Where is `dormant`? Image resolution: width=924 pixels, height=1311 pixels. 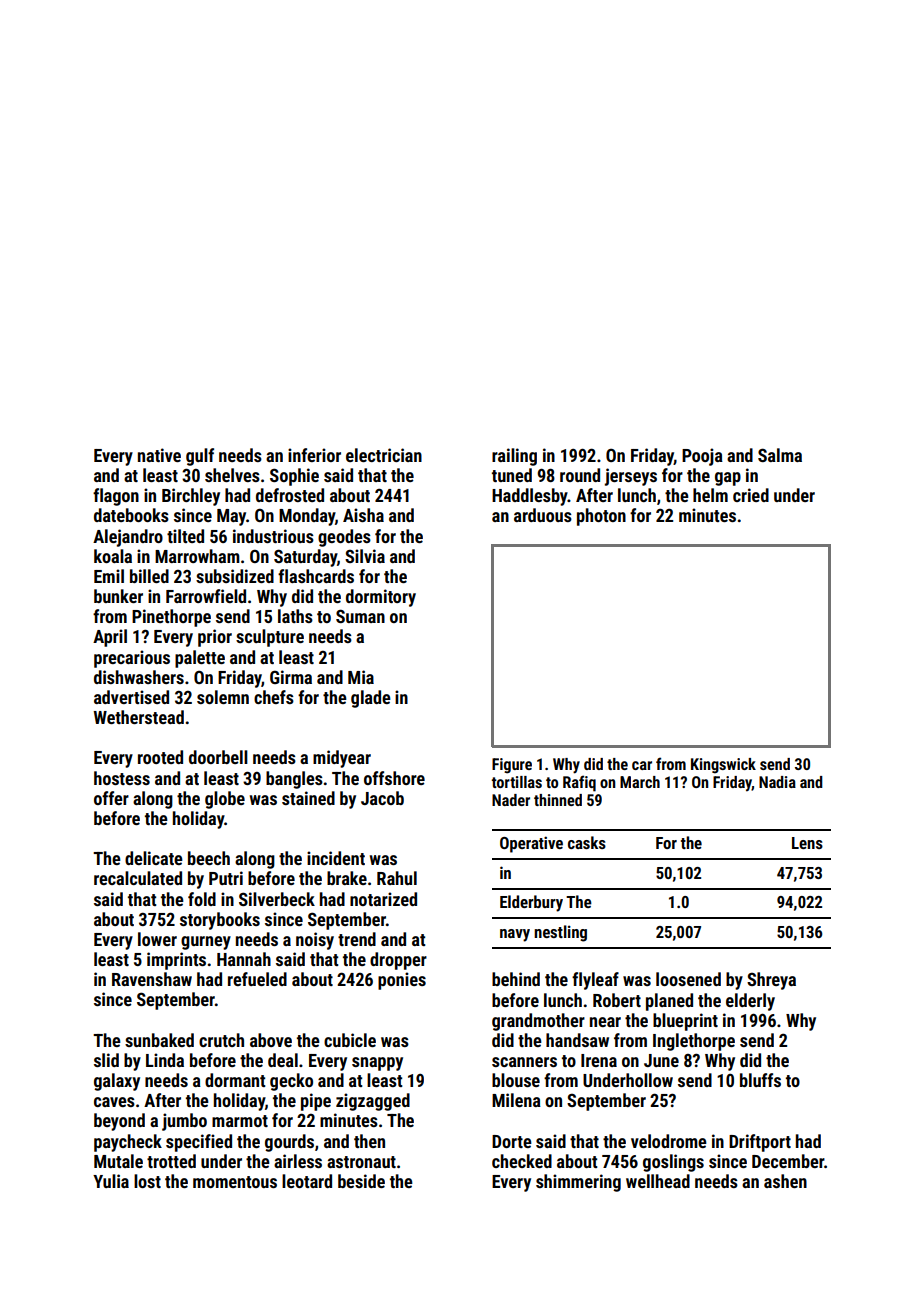 dormant is located at coordinates (235, 1080).
